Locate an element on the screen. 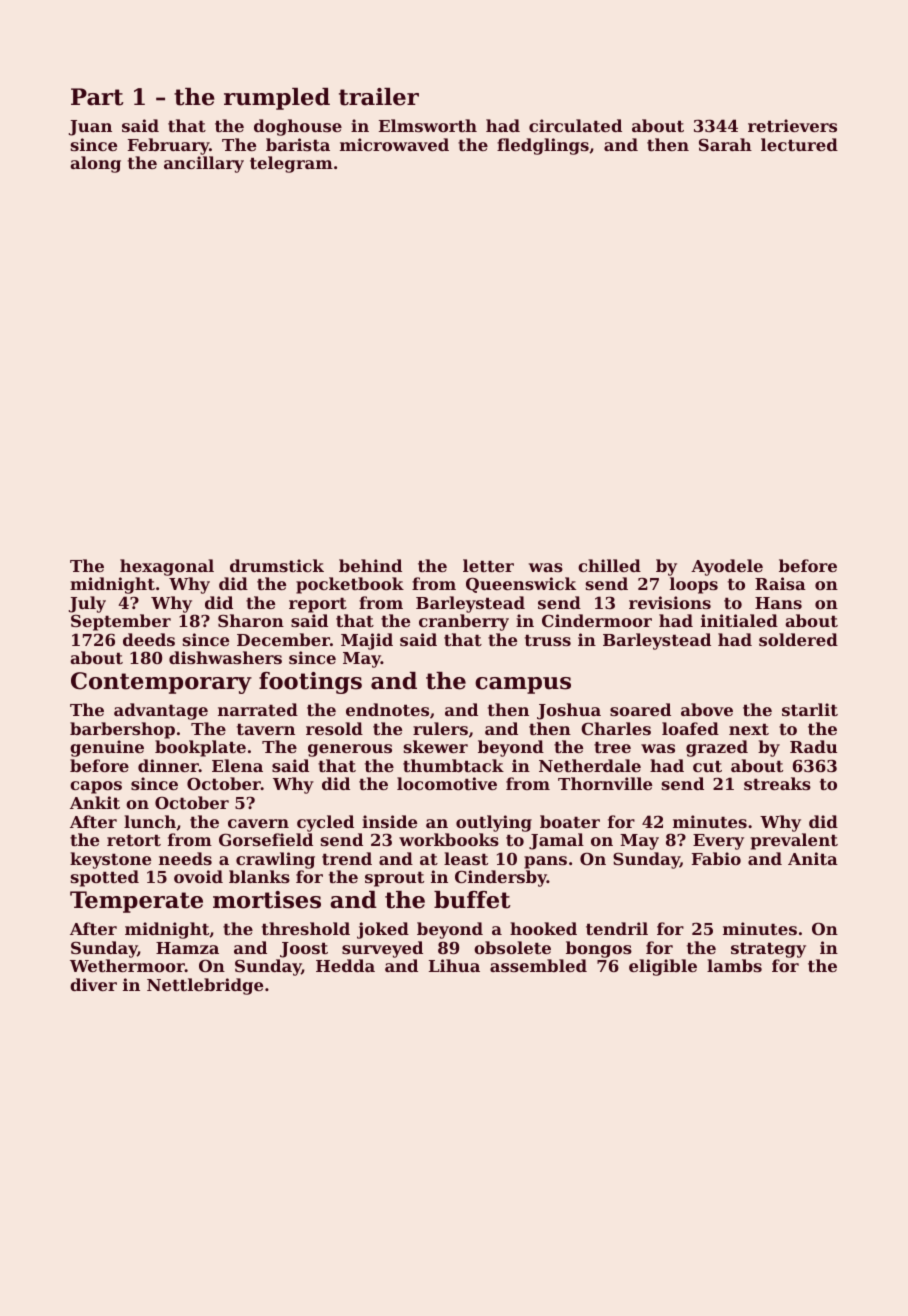  Lihua is located at coordinates (454, 965).
